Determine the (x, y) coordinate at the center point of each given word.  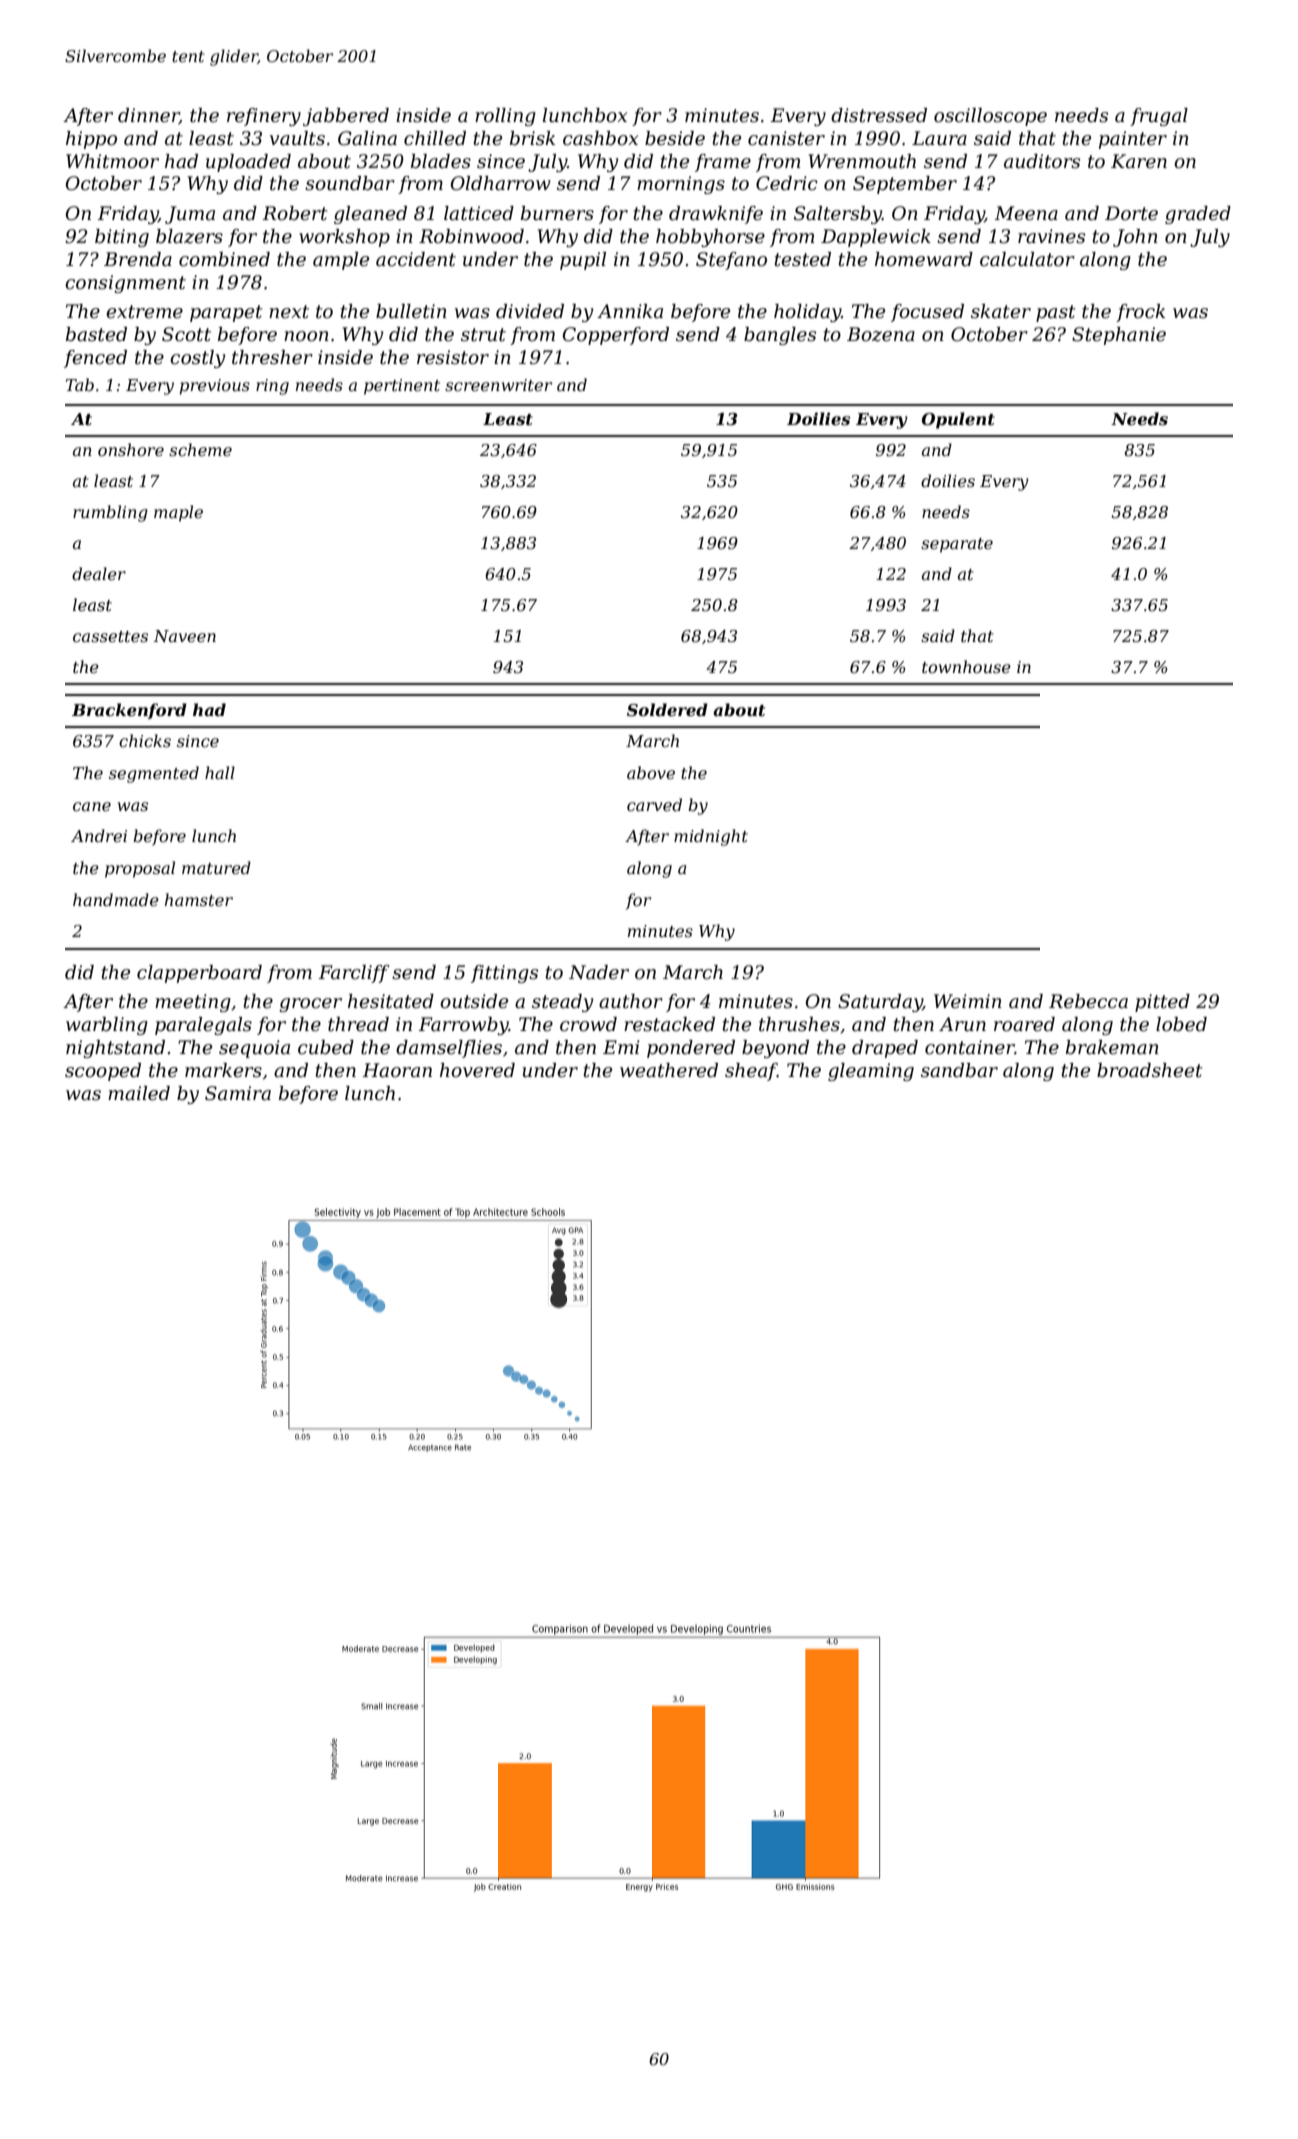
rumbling (110, 513)
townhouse (966, 666)
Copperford (616, 336)
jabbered (346, 117)
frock (1140, 313)
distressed (879, 115)
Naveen (184, 636)
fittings (504, 974)
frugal (1159, 117)
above (651, 772)
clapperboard (199, 974)
